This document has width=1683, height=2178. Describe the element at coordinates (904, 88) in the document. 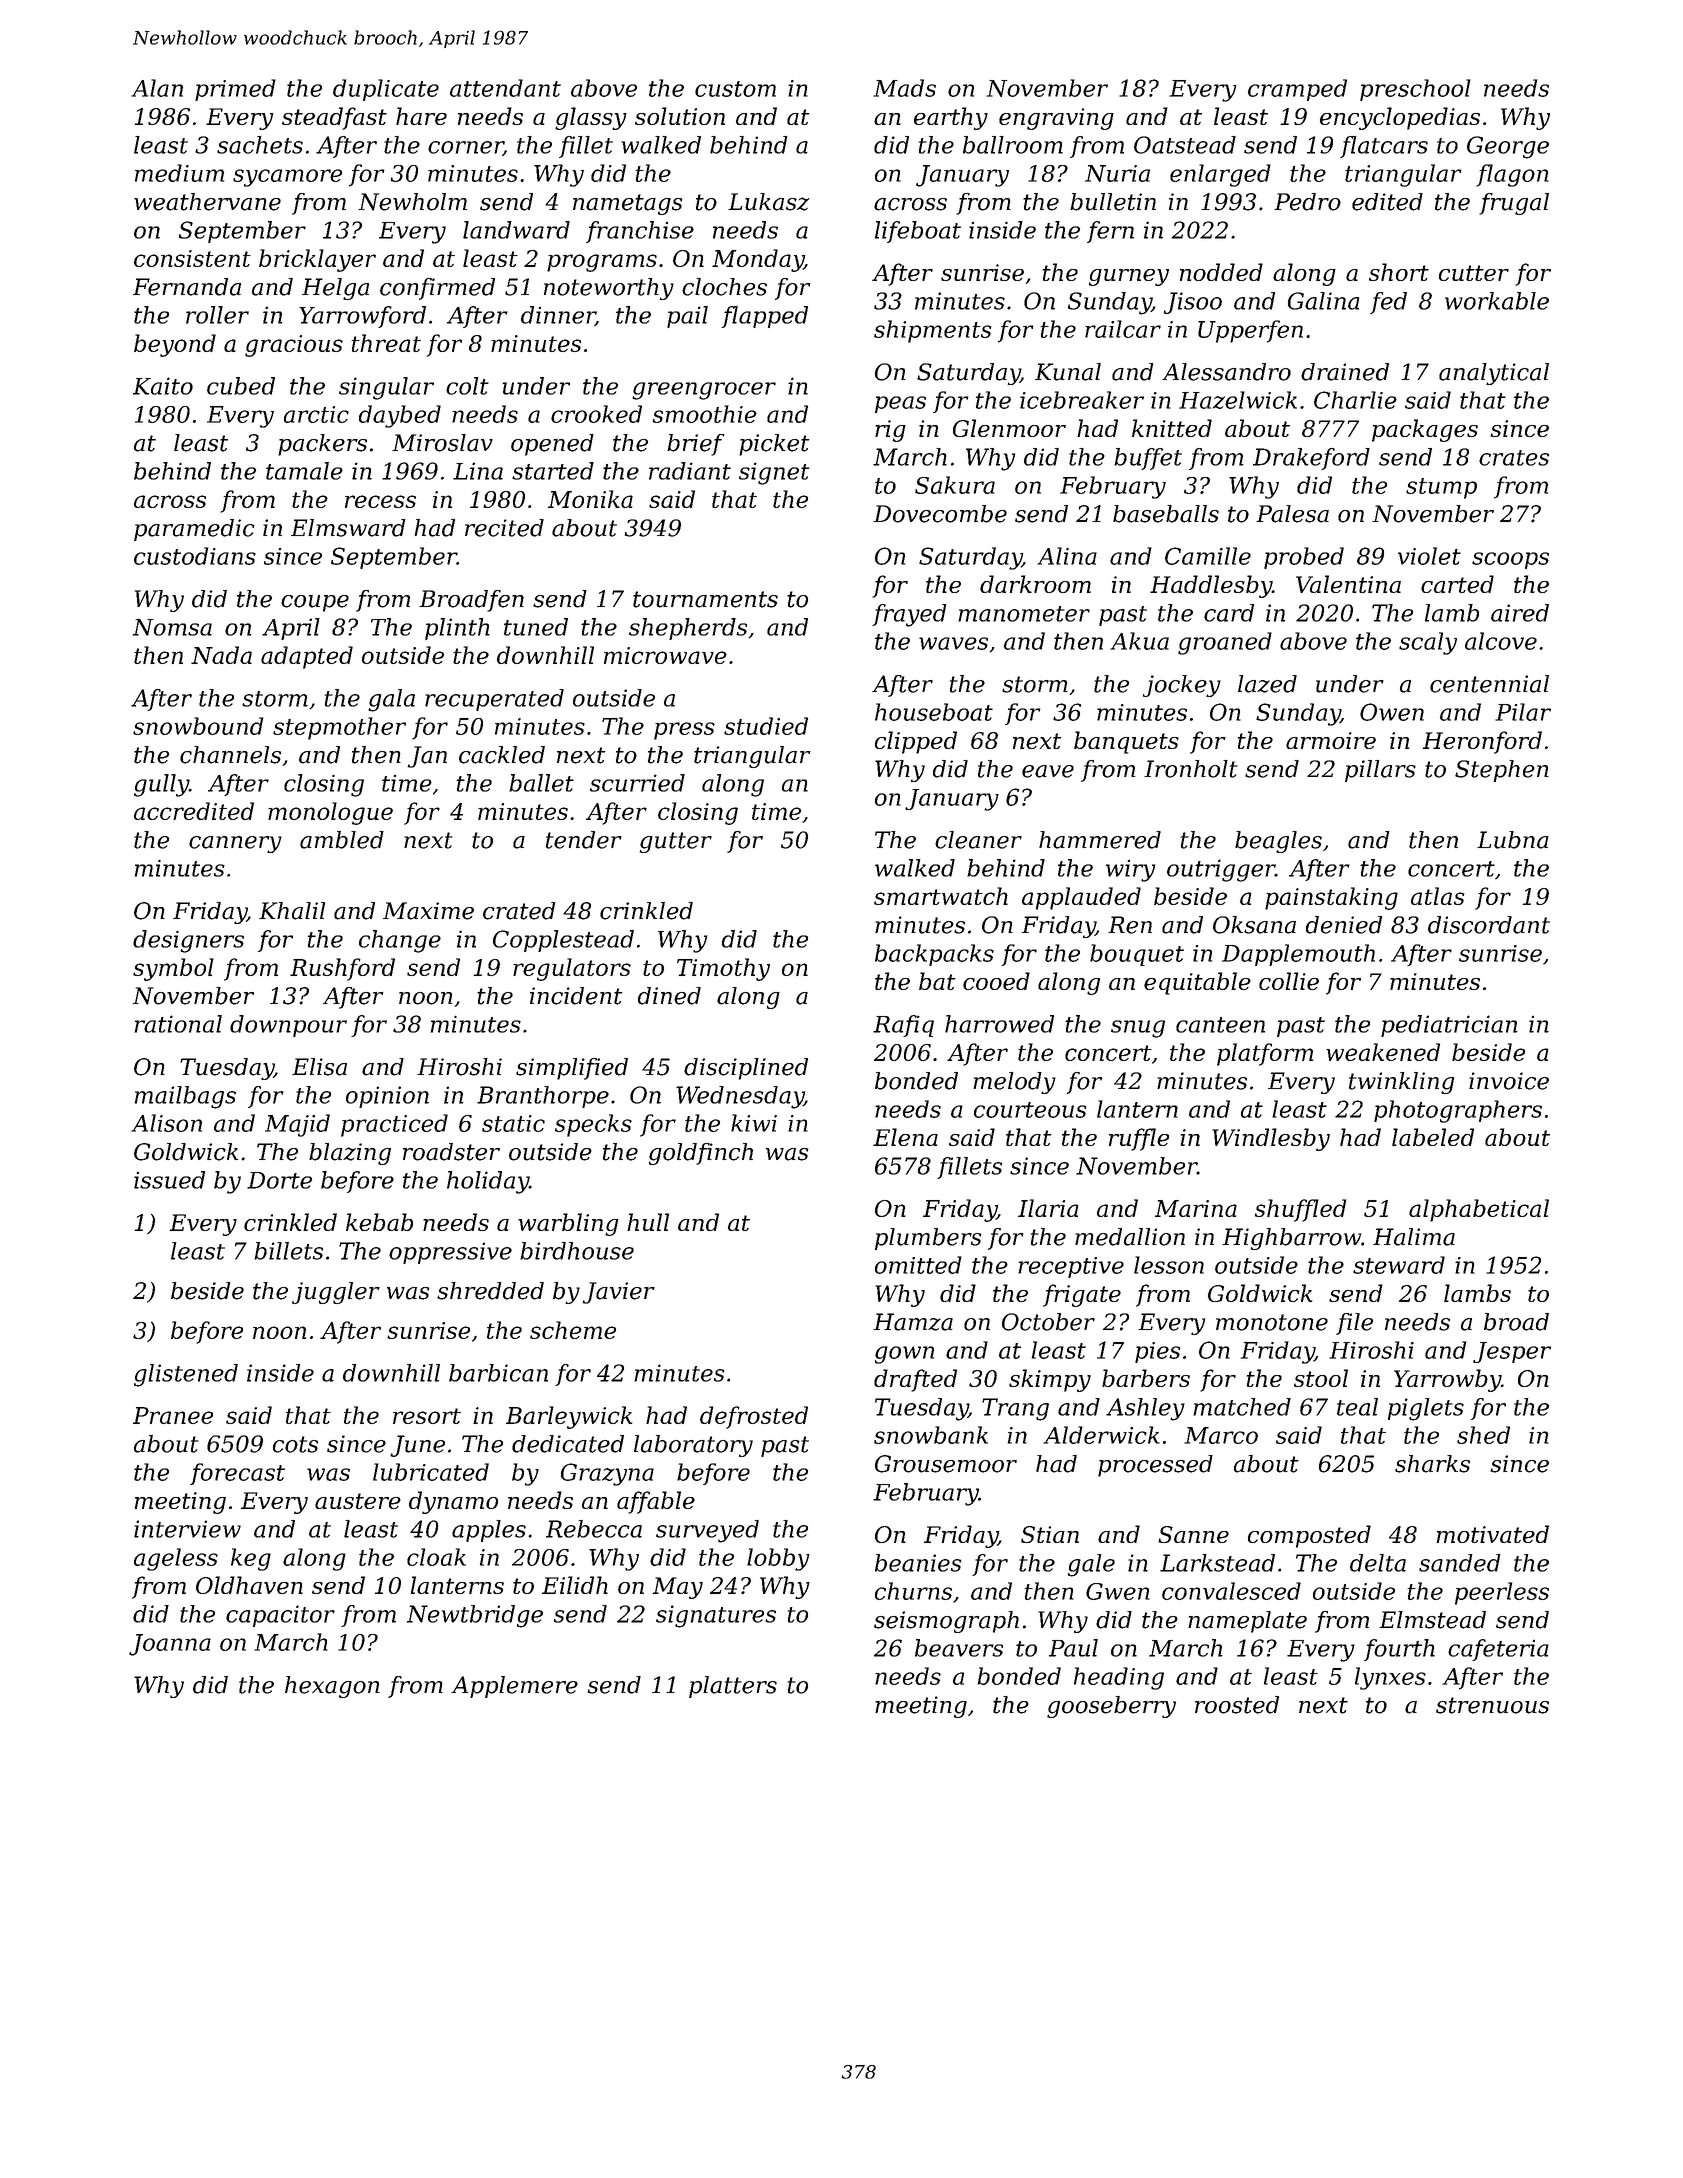

I see `Mads` at that location.
